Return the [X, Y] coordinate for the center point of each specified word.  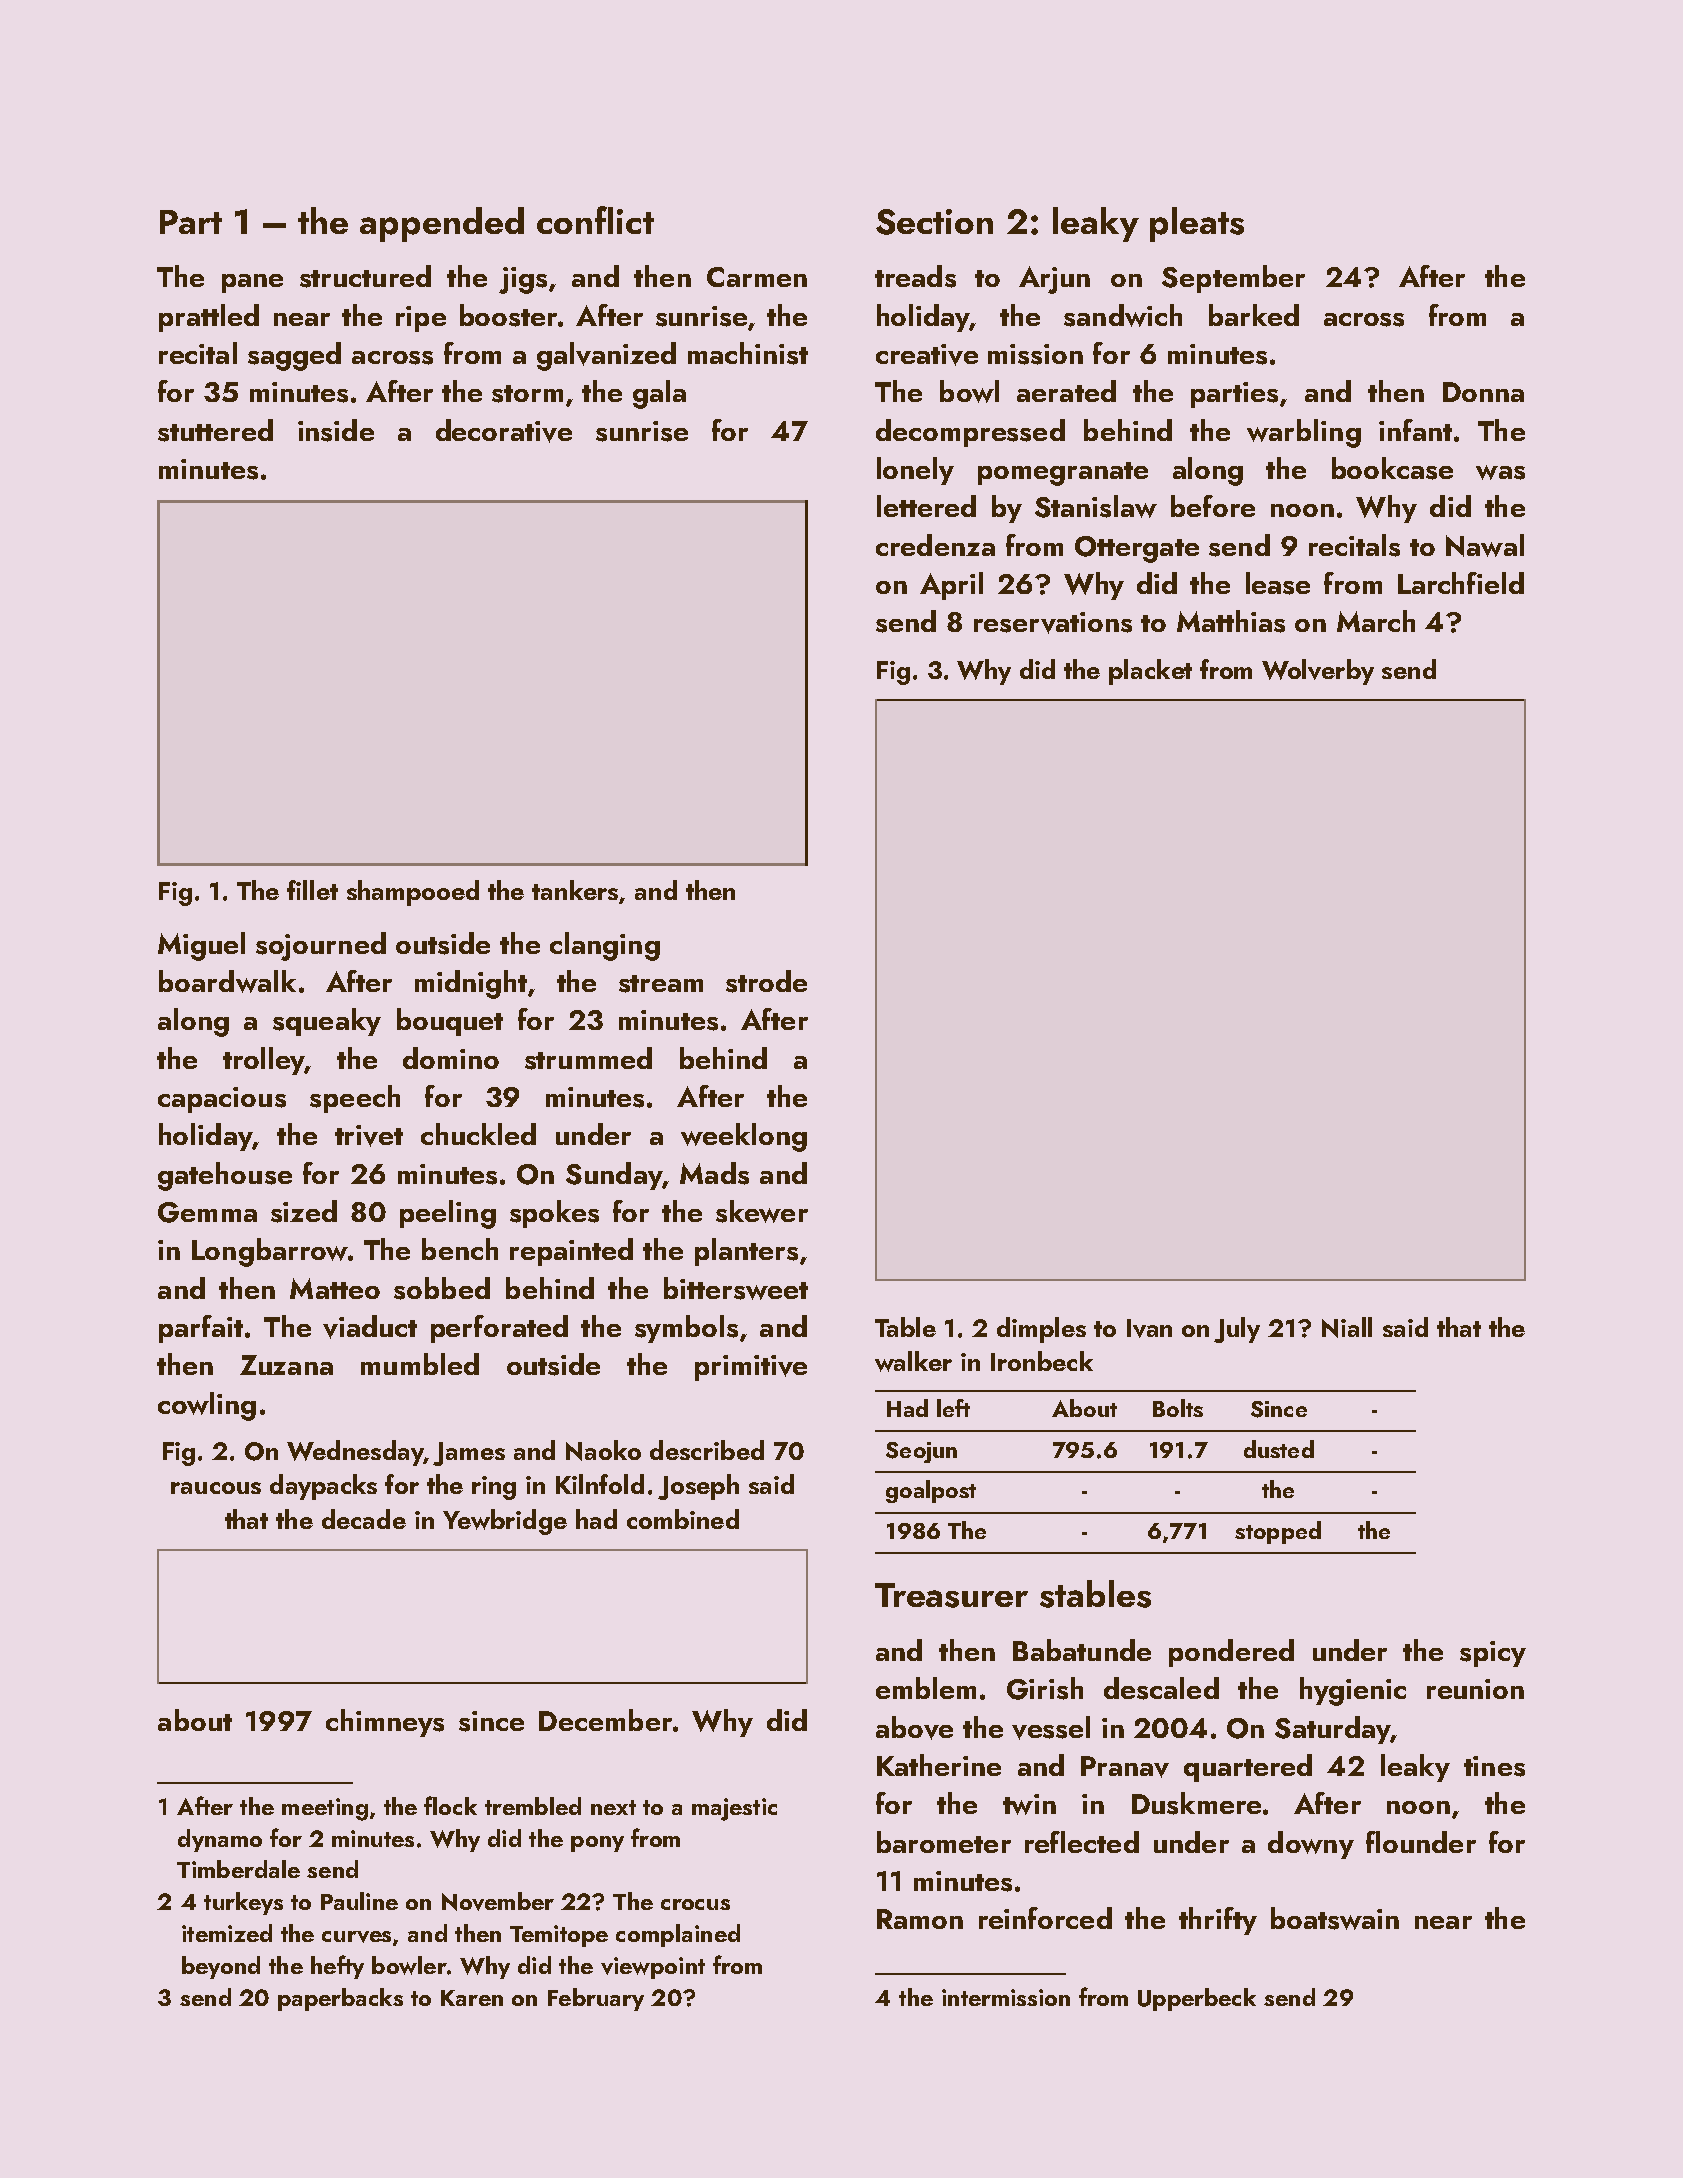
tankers [575, 890]
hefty [337, 1967]
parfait [201, 1329]
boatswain [1335, 1918]
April [951, 586]
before [1213, 506]
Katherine [939, 1765]
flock [450, 1805]
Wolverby [1318, 672]
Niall [1347, 1327]
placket [1150, 672]
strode [766, 981]
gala [659, 394]
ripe [421, 319]
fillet [312, 890]
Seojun [921, 1452]
